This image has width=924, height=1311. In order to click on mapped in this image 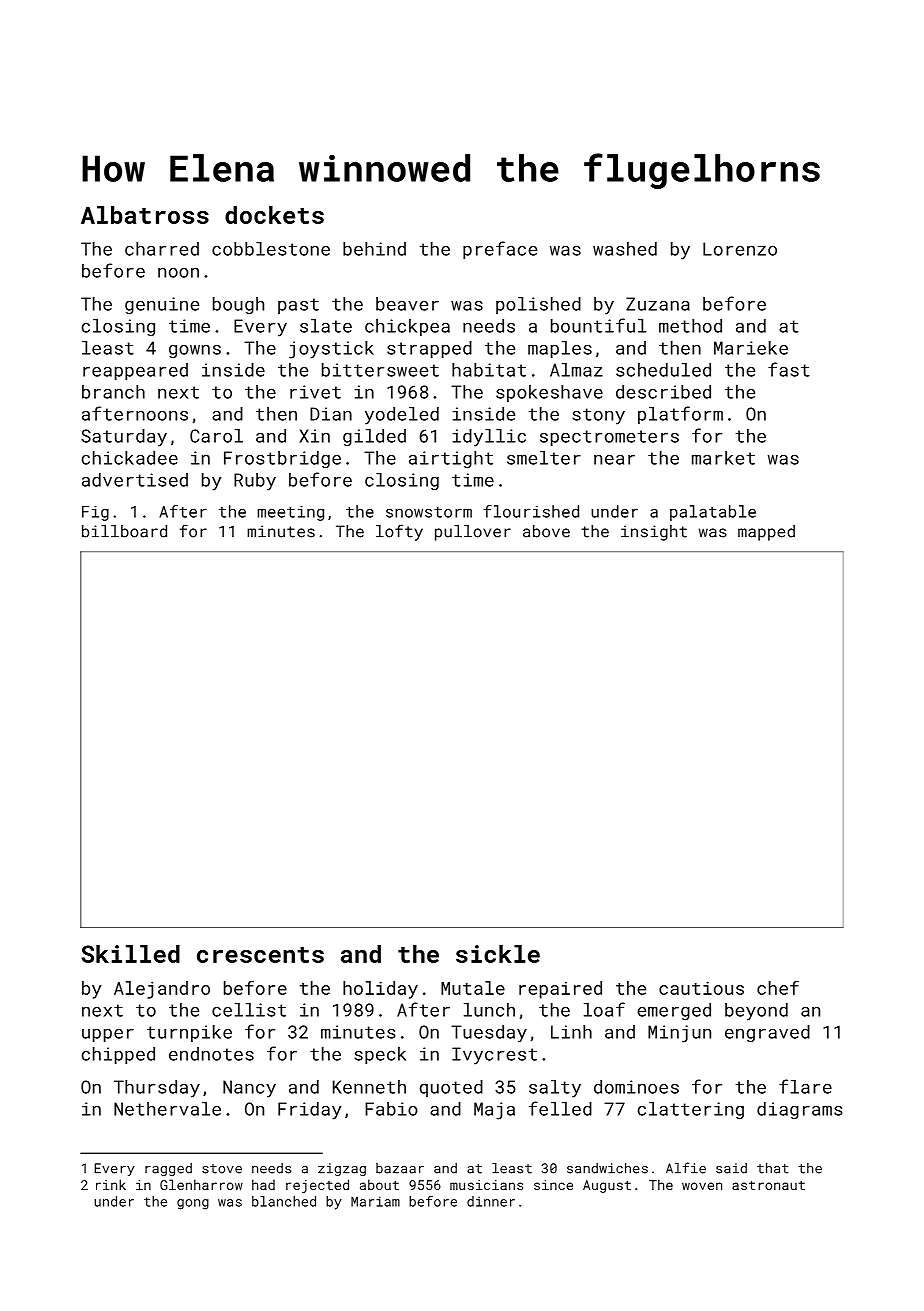, I will do `click(766, 533)`.
